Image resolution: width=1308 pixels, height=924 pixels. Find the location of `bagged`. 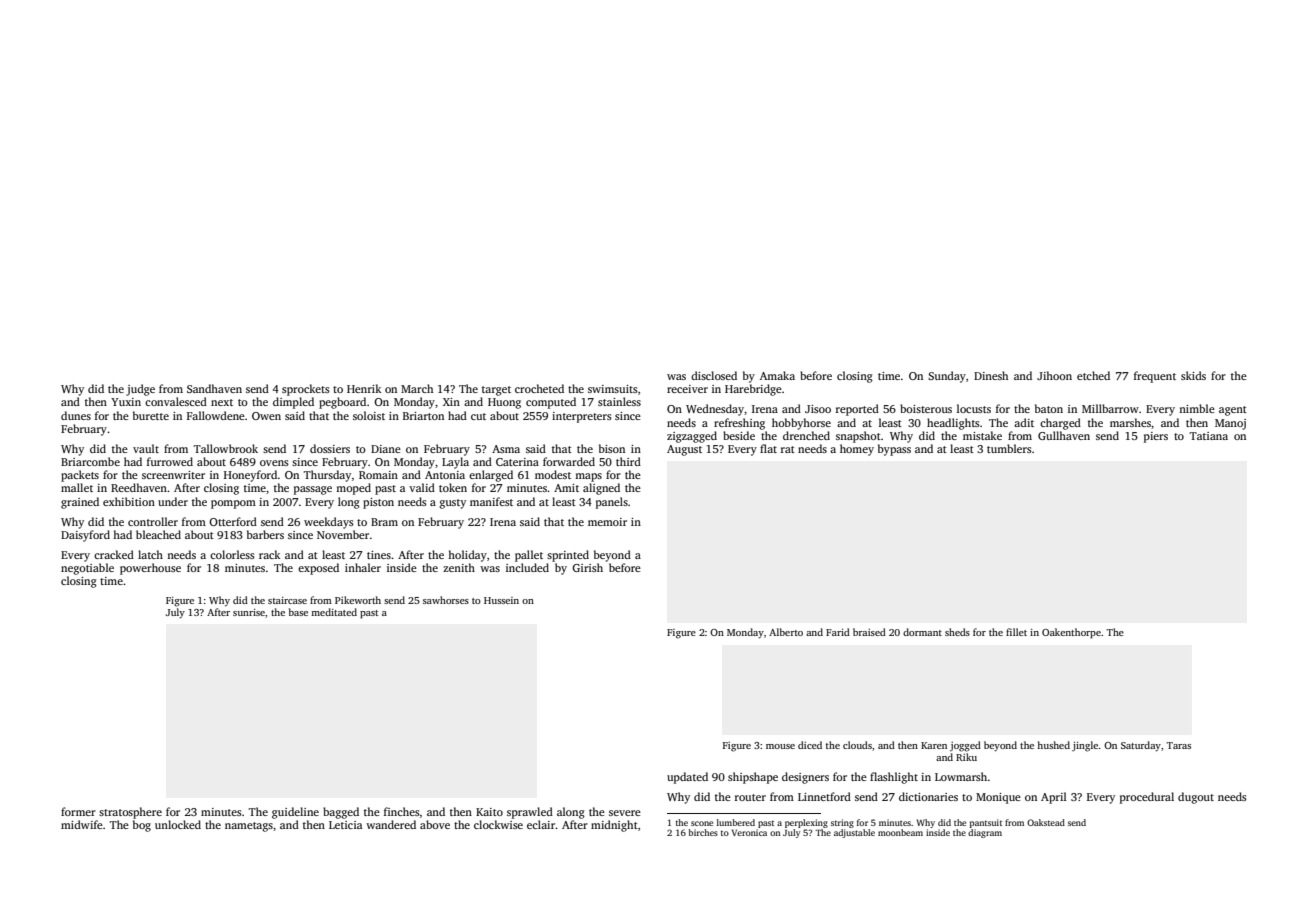

bagged is located at coordinates (341, 813).
